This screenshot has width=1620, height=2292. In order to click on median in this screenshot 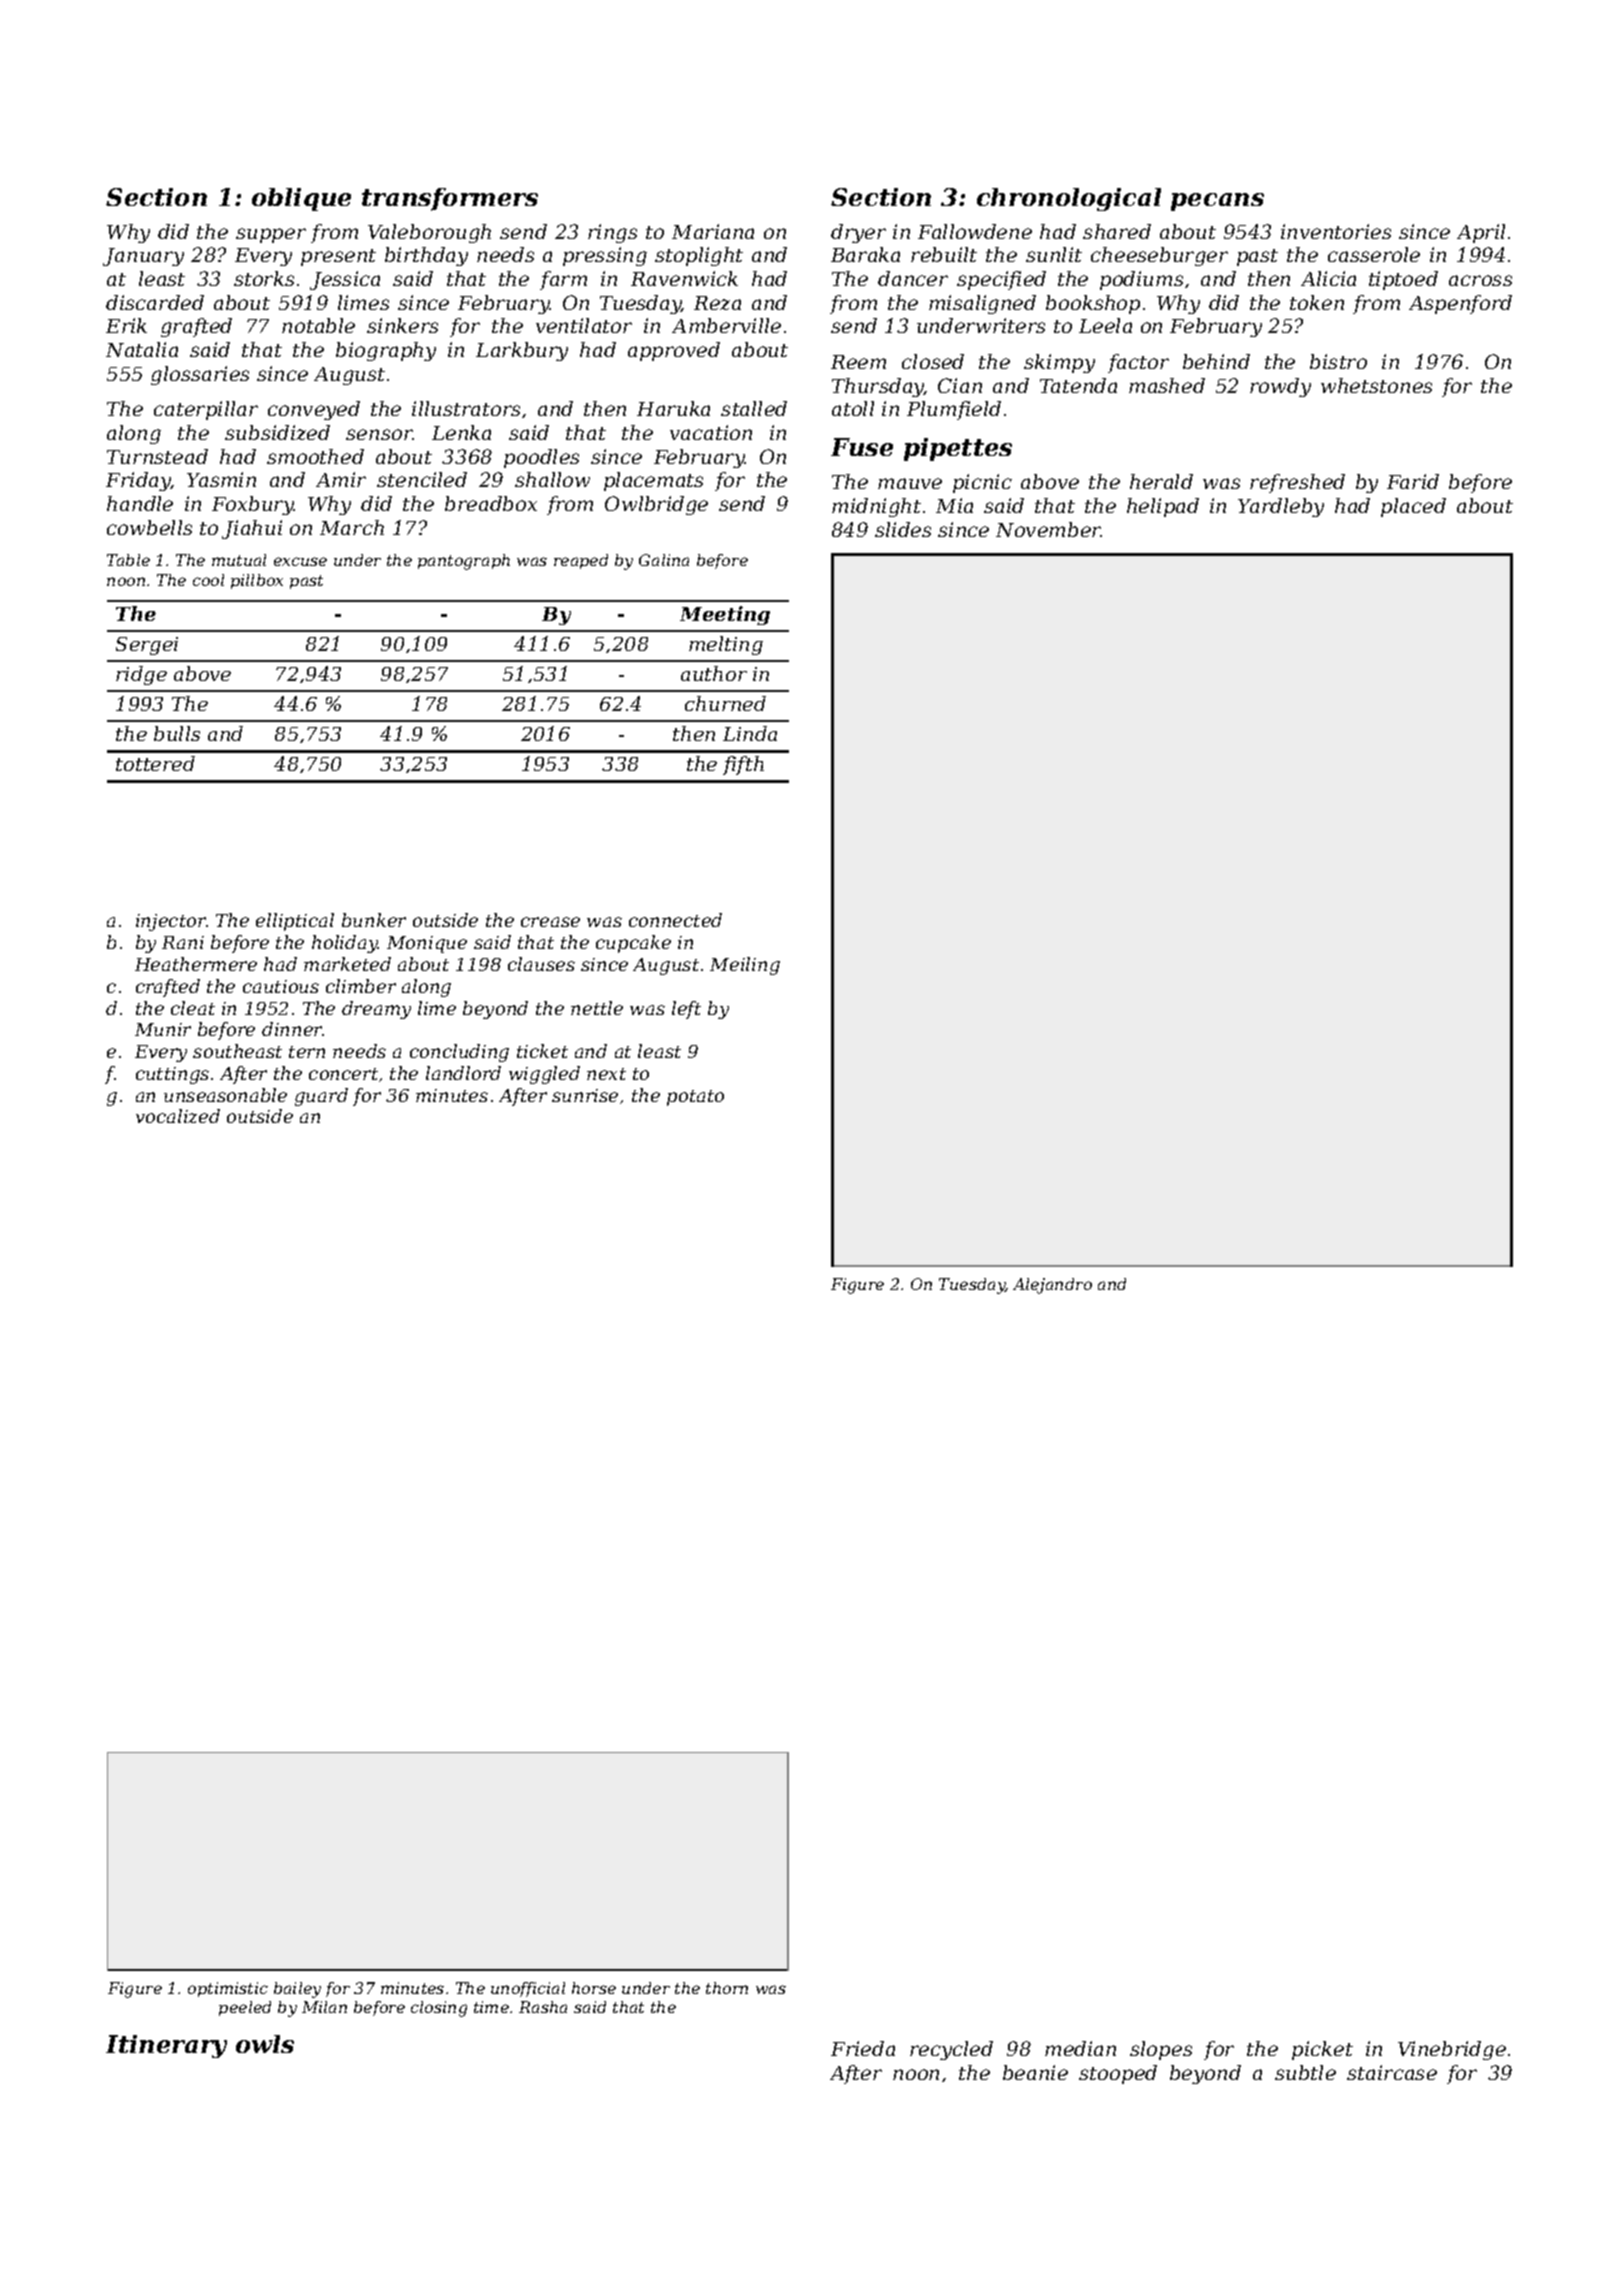, I will do `click(1080, 2048)`.
